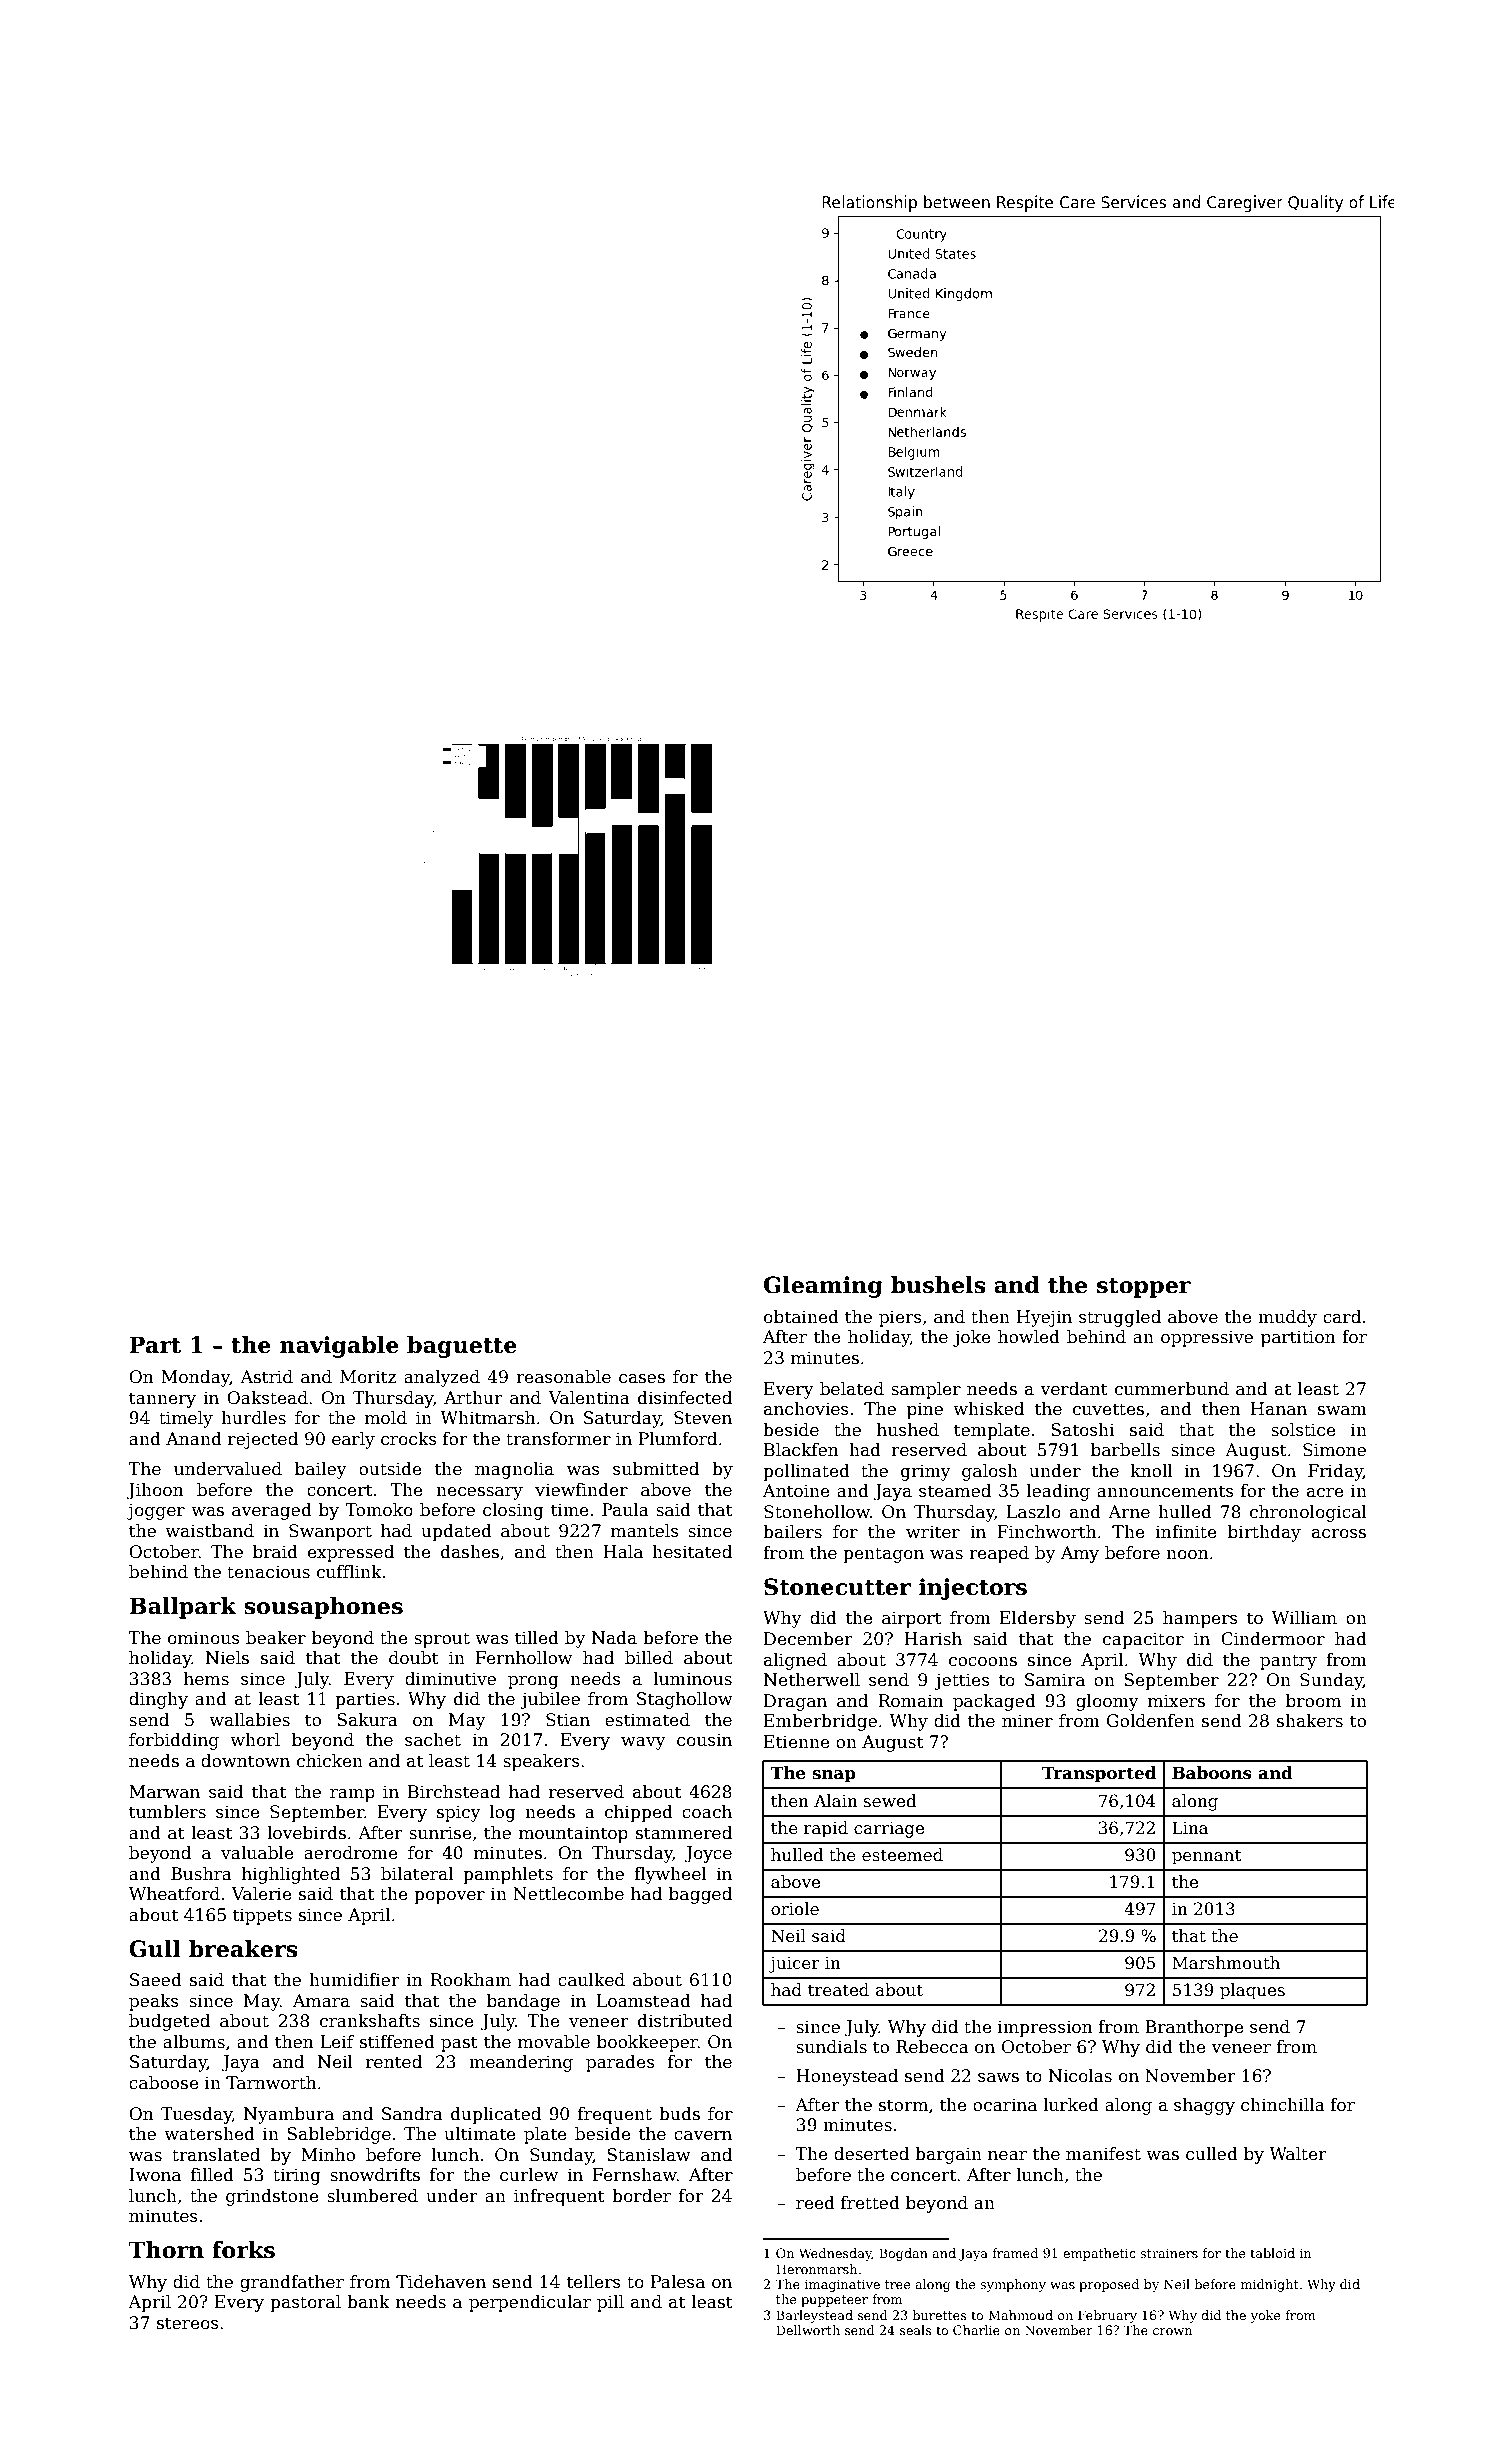  I want to click on stopper, so click(1144, 1288).
